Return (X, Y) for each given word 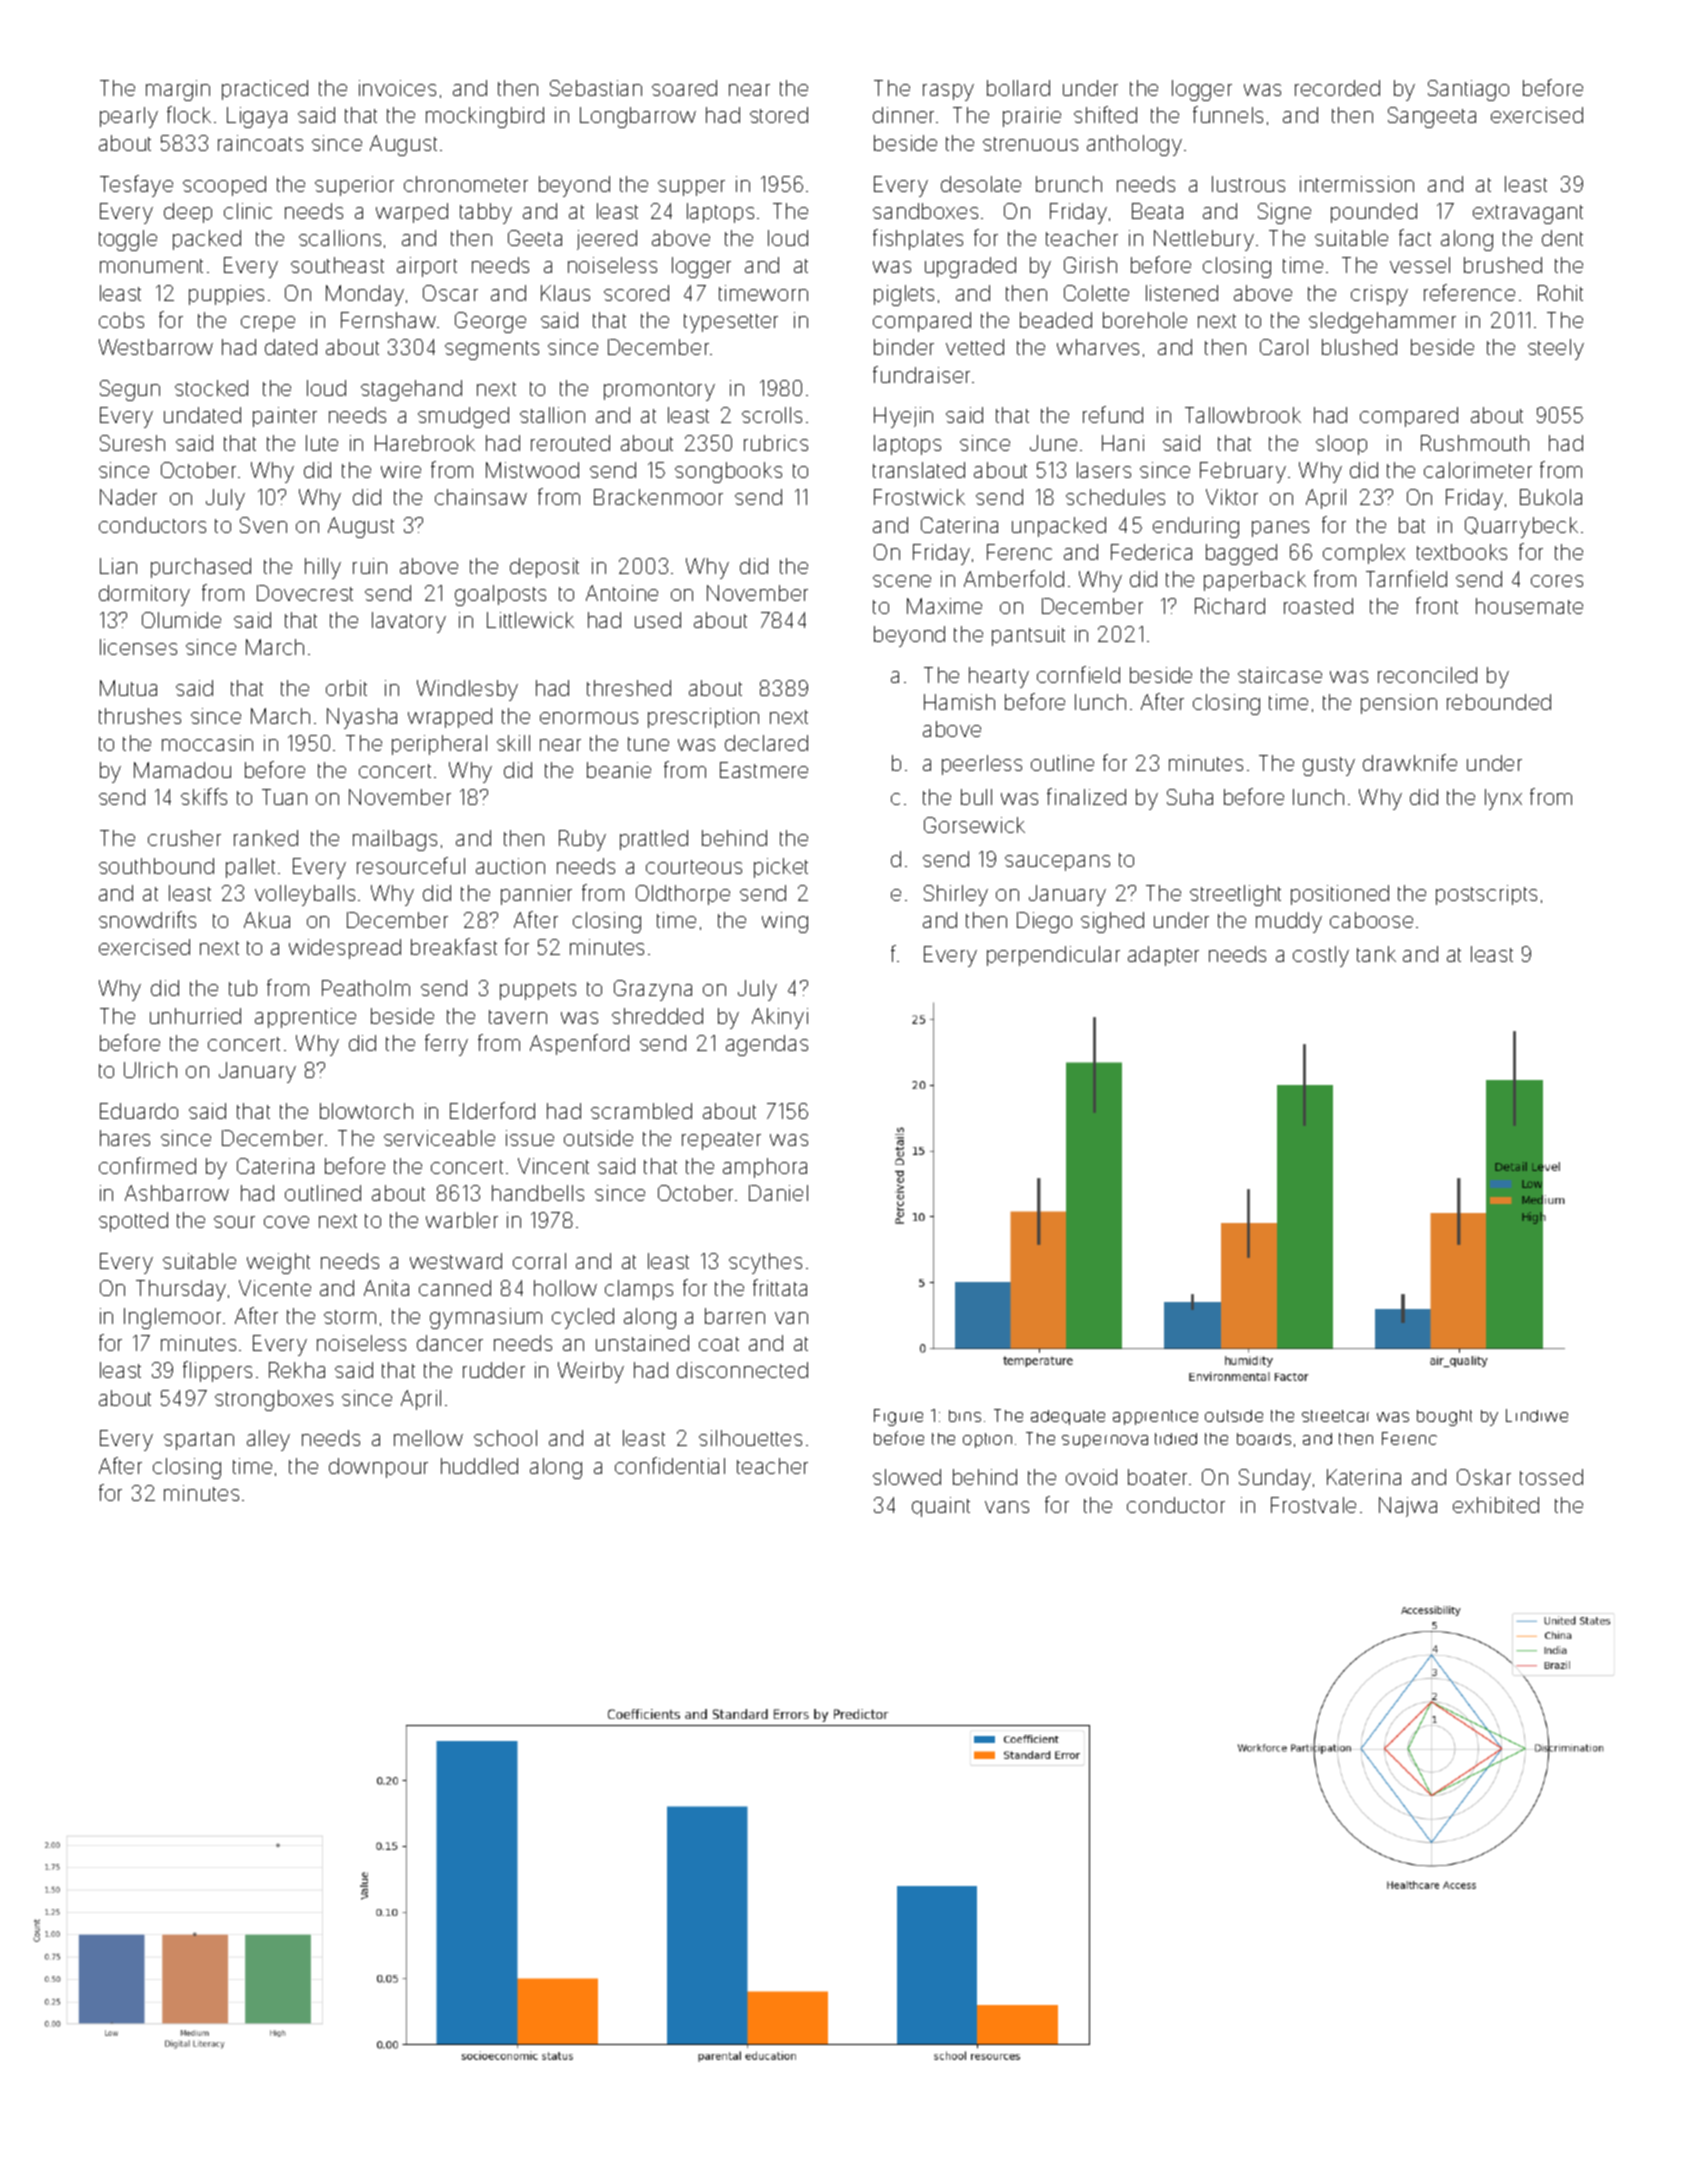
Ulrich (150, 1070)
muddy (1289, 922)
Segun (130, 390)
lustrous (1248, 184)
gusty (1329, 766)
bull (976, 797)
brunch (1069, 184)
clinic (248, 211)
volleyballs (305, 895)
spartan (199, 1441)
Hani (1123, 443)
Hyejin (903, 417)
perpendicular (1053, 956)
